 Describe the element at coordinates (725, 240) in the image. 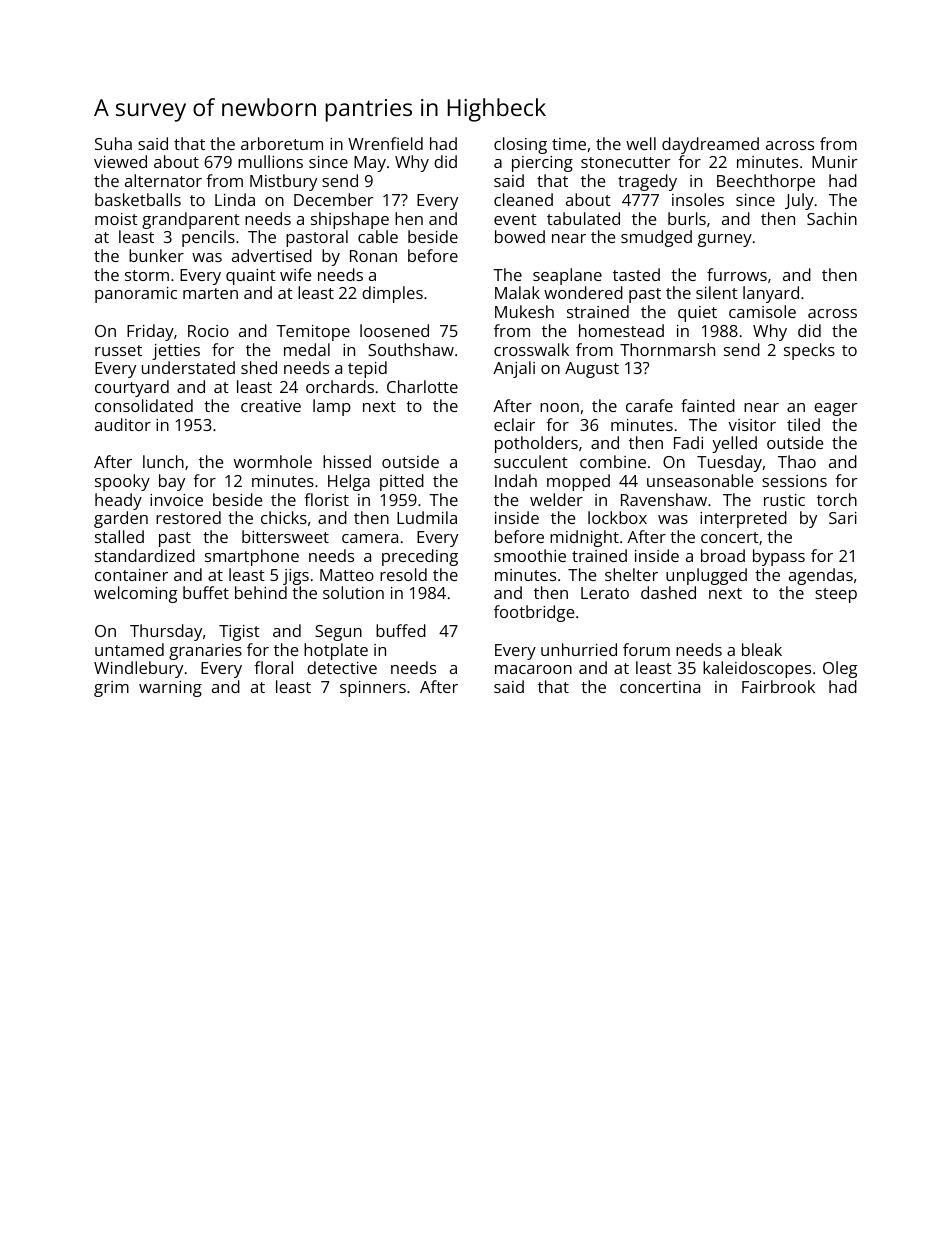

I see `gurney` at that location.
